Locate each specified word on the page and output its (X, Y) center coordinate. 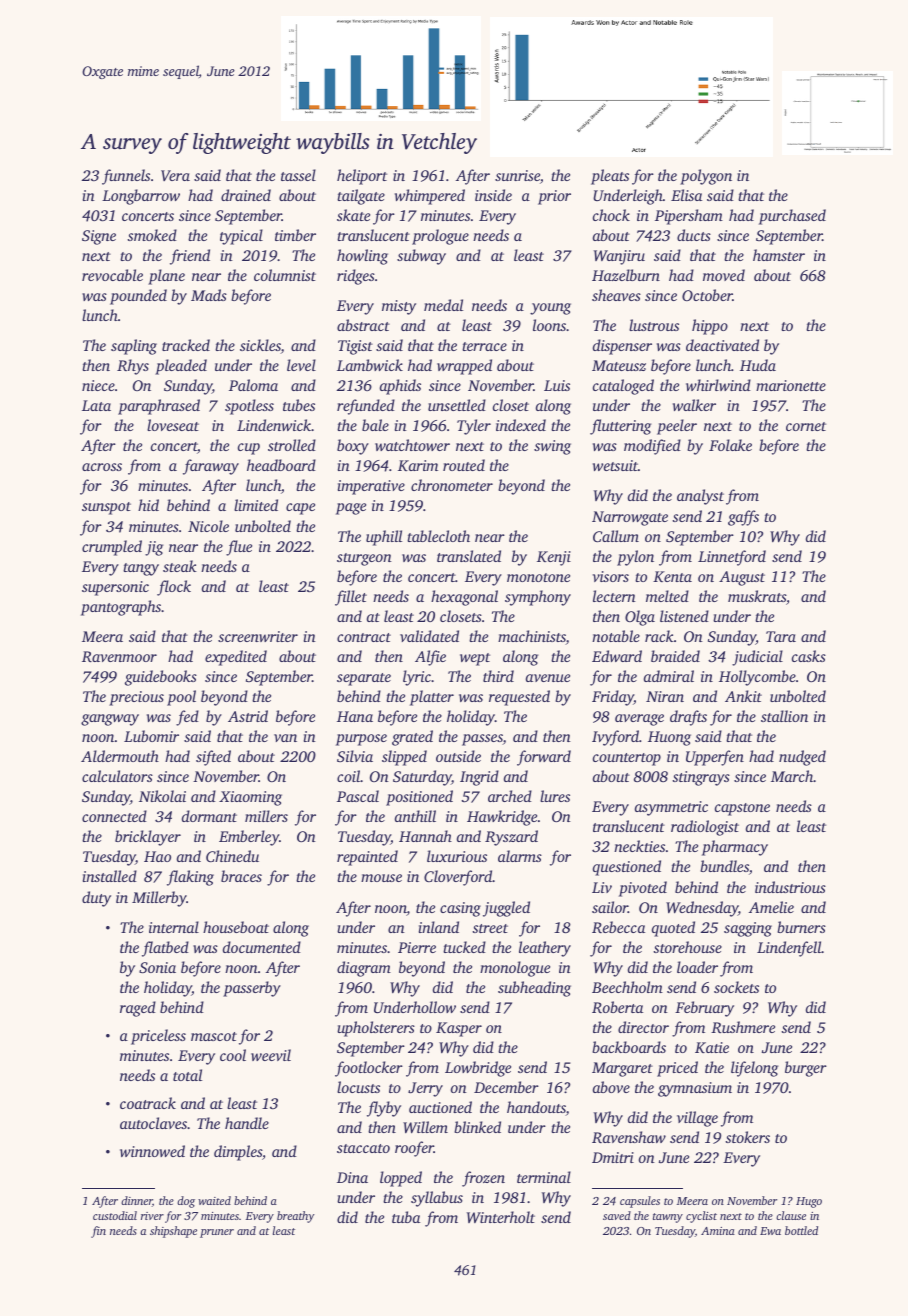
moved (724, 275)
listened (684, 616)
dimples (238, 1153)
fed (187, 718)
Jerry (425, 1089)
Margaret (622, 1069)
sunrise (517, 175)
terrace (484, 346)
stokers (748, 1137)
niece (98, 385)
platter (432, 698)
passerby (252, 989)
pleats (610, 177)
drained (246, 195)
